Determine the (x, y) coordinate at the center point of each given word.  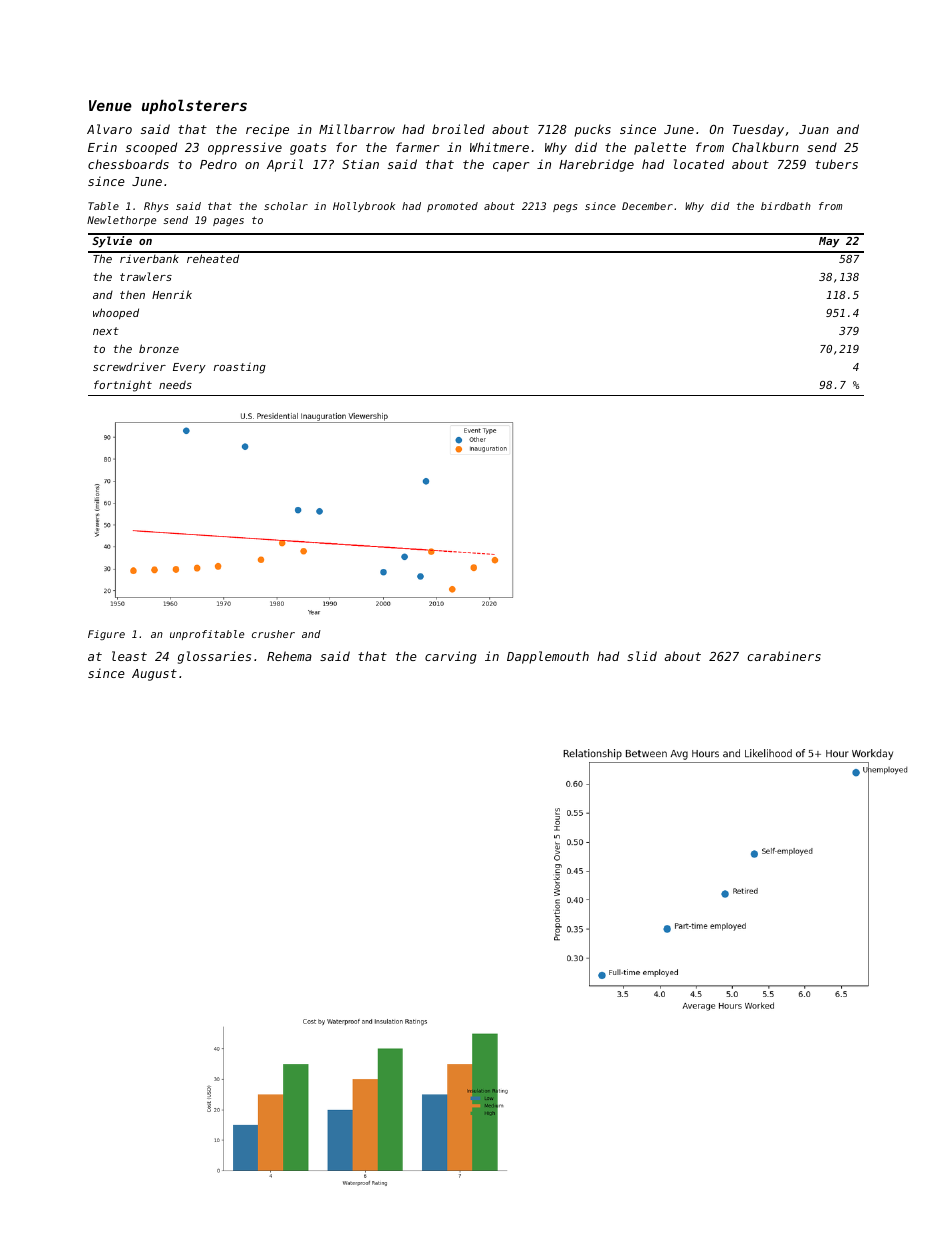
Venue (110, 105)
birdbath (786, 206)
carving (451, 657)
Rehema (289, 656)
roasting (240, 368)
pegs (565, 208)
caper (511, 167)
